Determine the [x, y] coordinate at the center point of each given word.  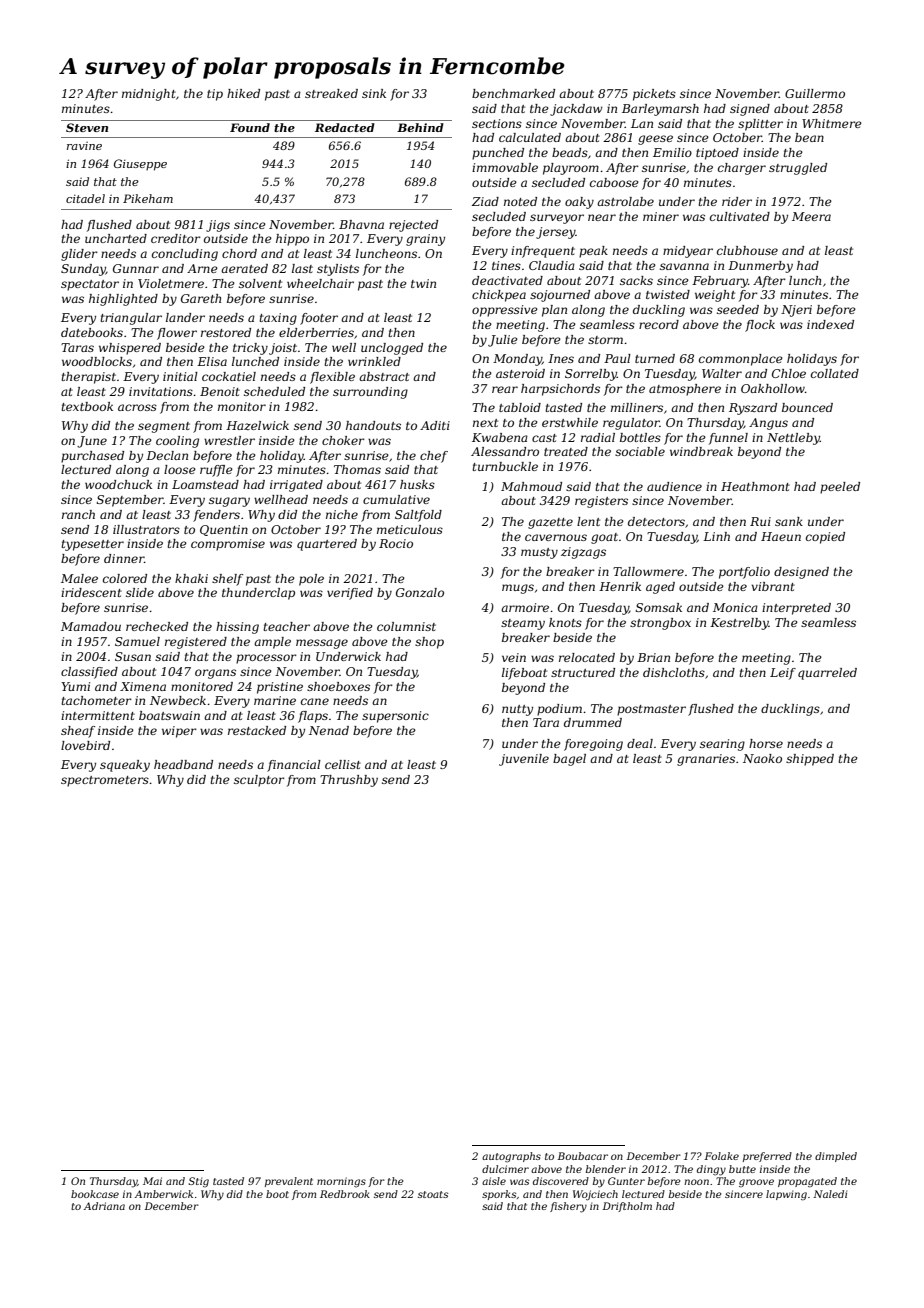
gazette [550, 523]
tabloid [520, 407]
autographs [511, 1157]
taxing [278, 319]
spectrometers [105, 781]
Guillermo [815, 93]
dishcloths [674, 672]
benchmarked [513, 93]
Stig [198, 1182]
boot [277, 1194]
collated [835, 373]
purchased [92, 457]
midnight [149, 95]
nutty [517, 710]
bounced [807, 407]
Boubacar [582, 1156]
